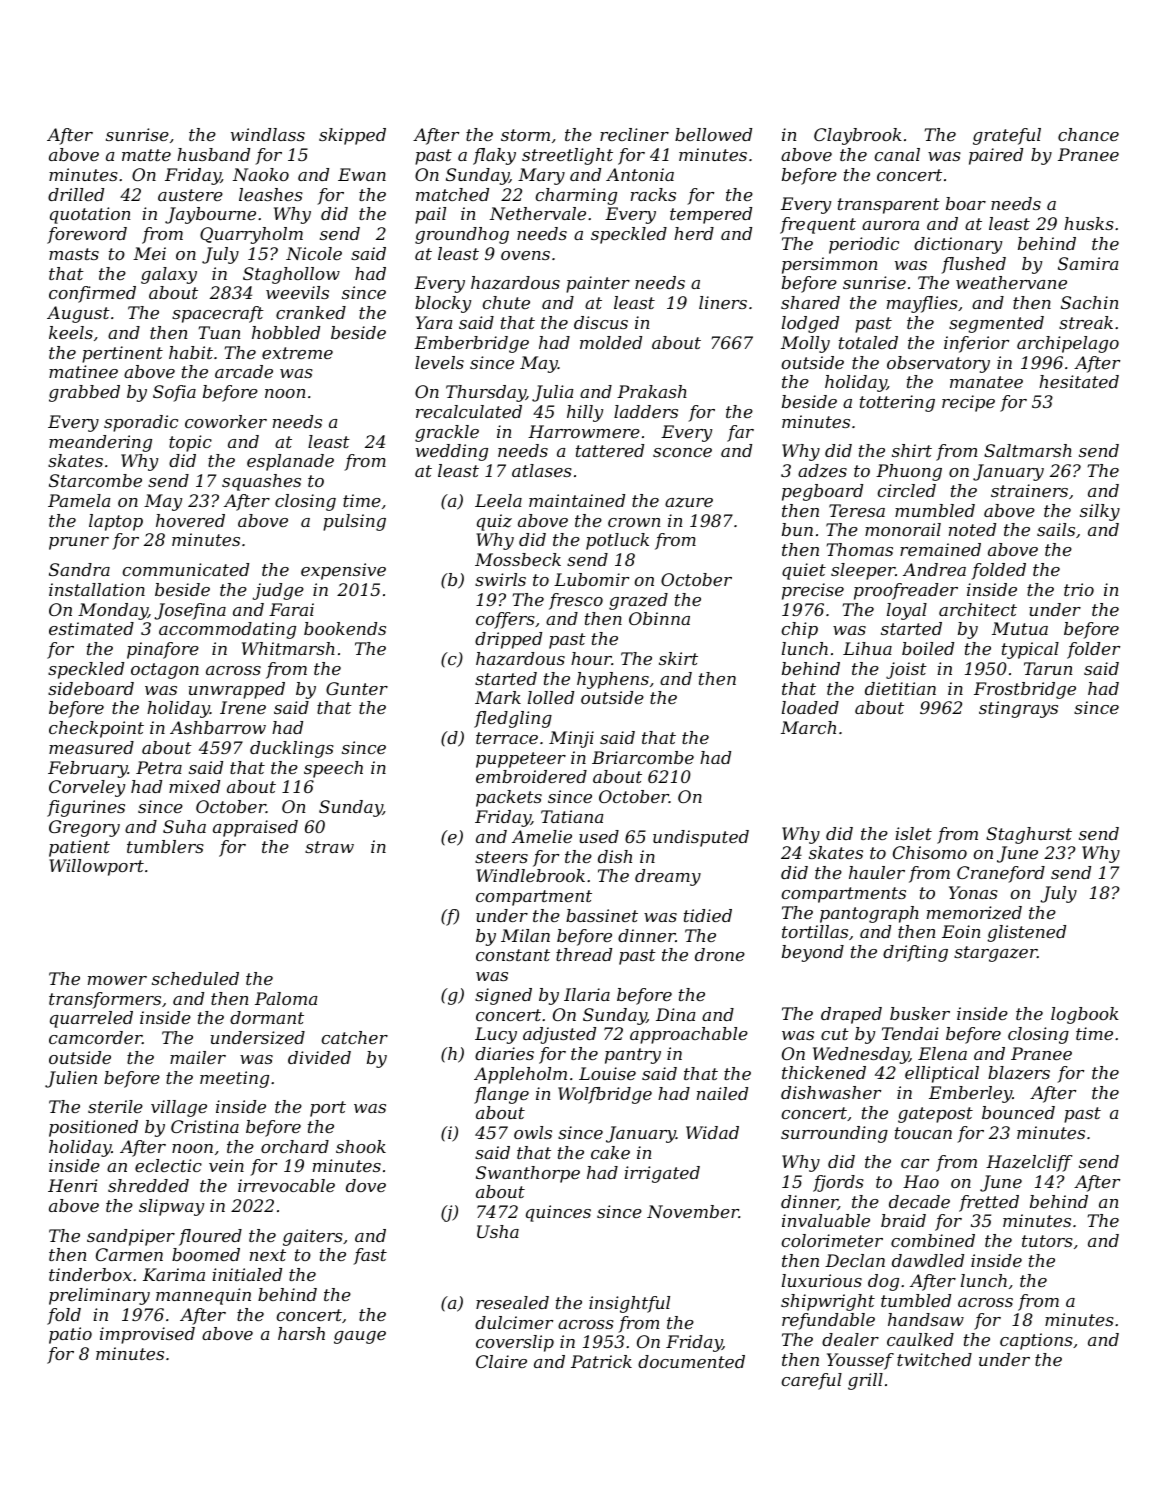 This screenshot has height=1512, width=1168. Describe the element at coordinates (1088, 134) in the screenshot. I see `chance` at that location.
